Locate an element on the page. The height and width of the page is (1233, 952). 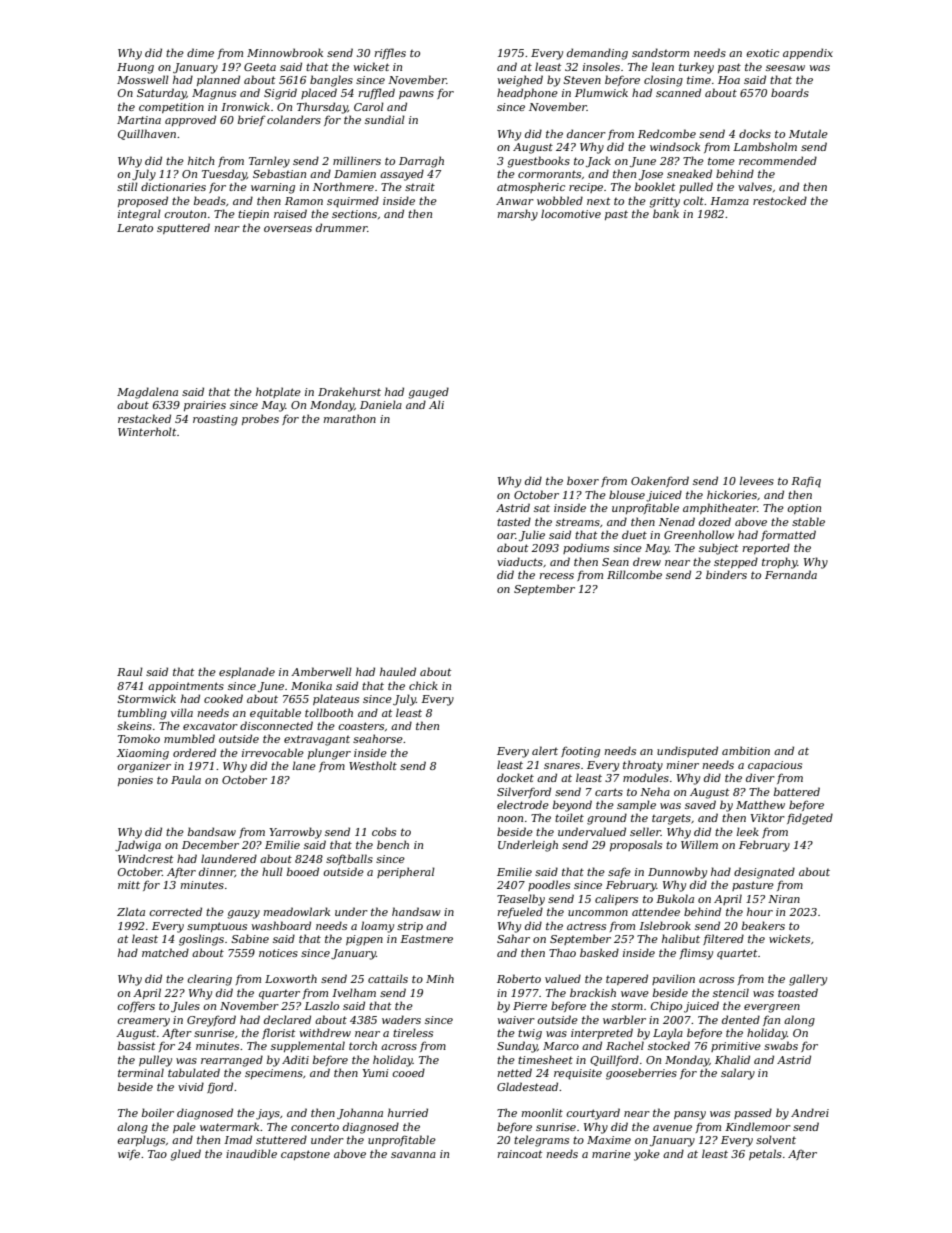
locomotive is located at coordinates (571, 213).
